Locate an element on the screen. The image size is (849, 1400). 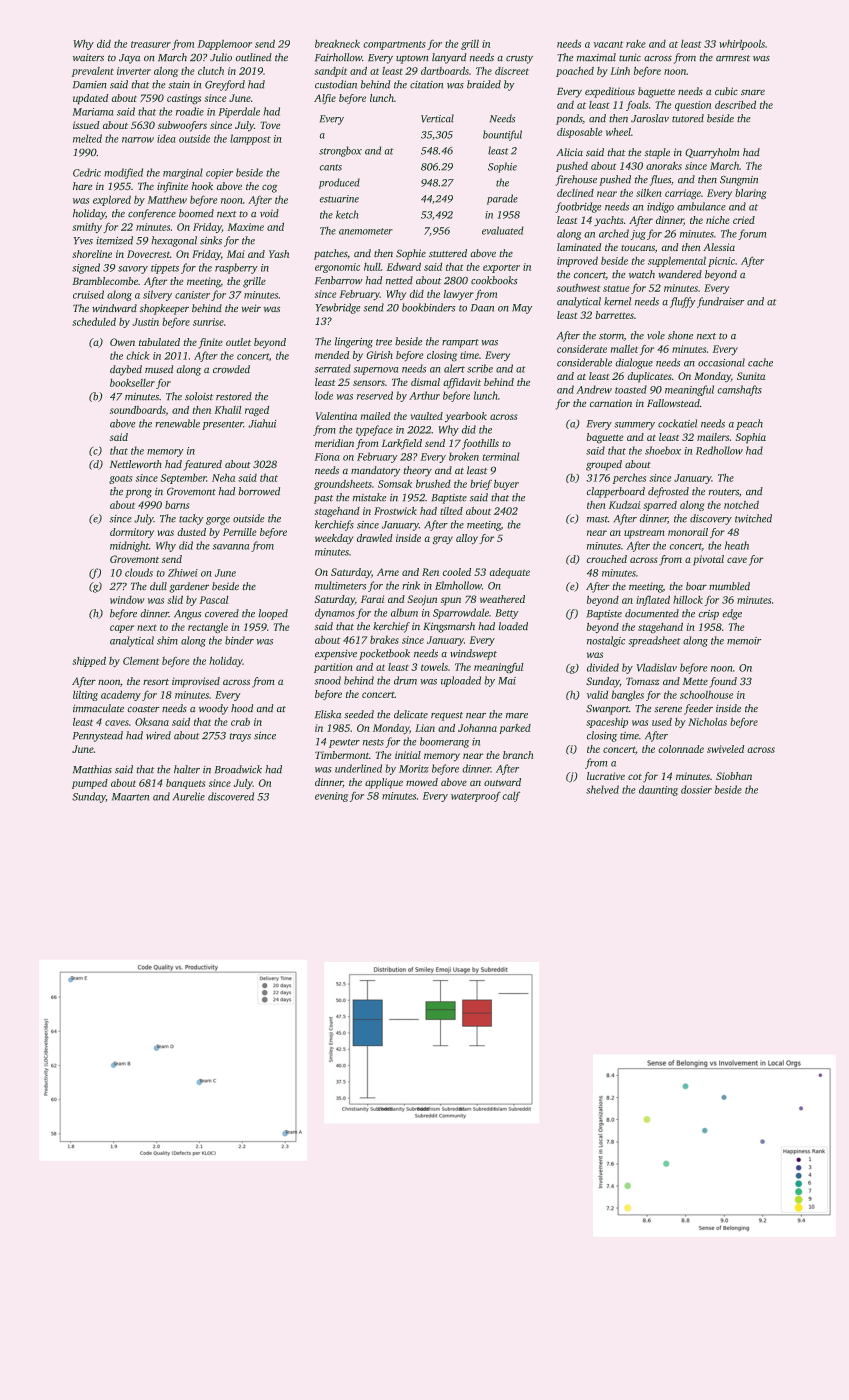
vacant is located at coordinates (608, 44).
